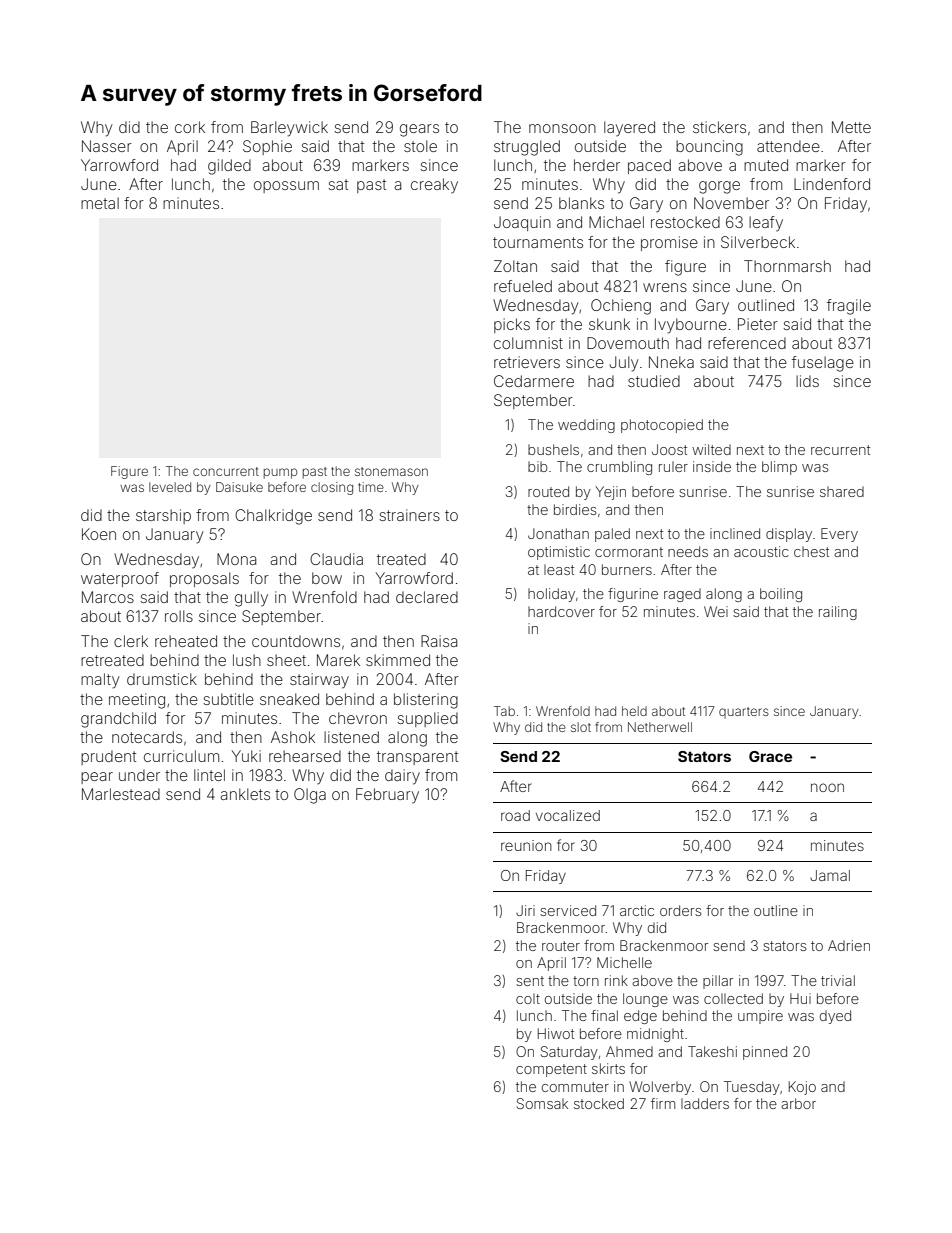 Image resolution: width=952 pixels, height=1233 pixels. What do you see at coordinates (427, 719) in the screenshot?
I see `supplied` at bounding box center [427, 719].
